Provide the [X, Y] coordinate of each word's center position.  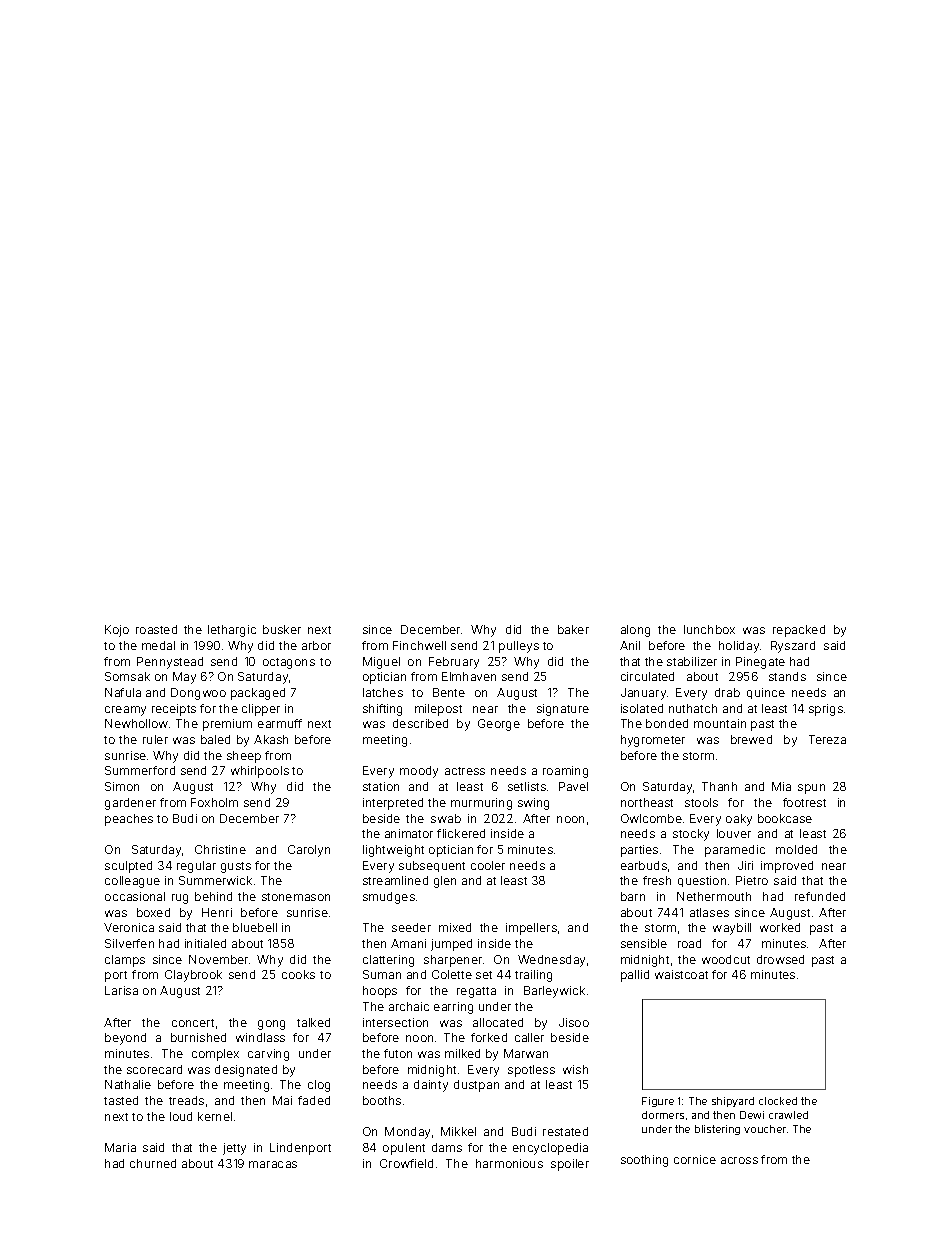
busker [282, 629]
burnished [198, 1037]
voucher [765, 1129]
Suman [382, 974]
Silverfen [129, 943]
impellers [531, 929]
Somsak [127, 676]
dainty [431, 1086]
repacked [799, 631]
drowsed [780, 959]
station [381, 786]
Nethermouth [714, 896]
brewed [751, 739]
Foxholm [214, 802]
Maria [120, 1147]
